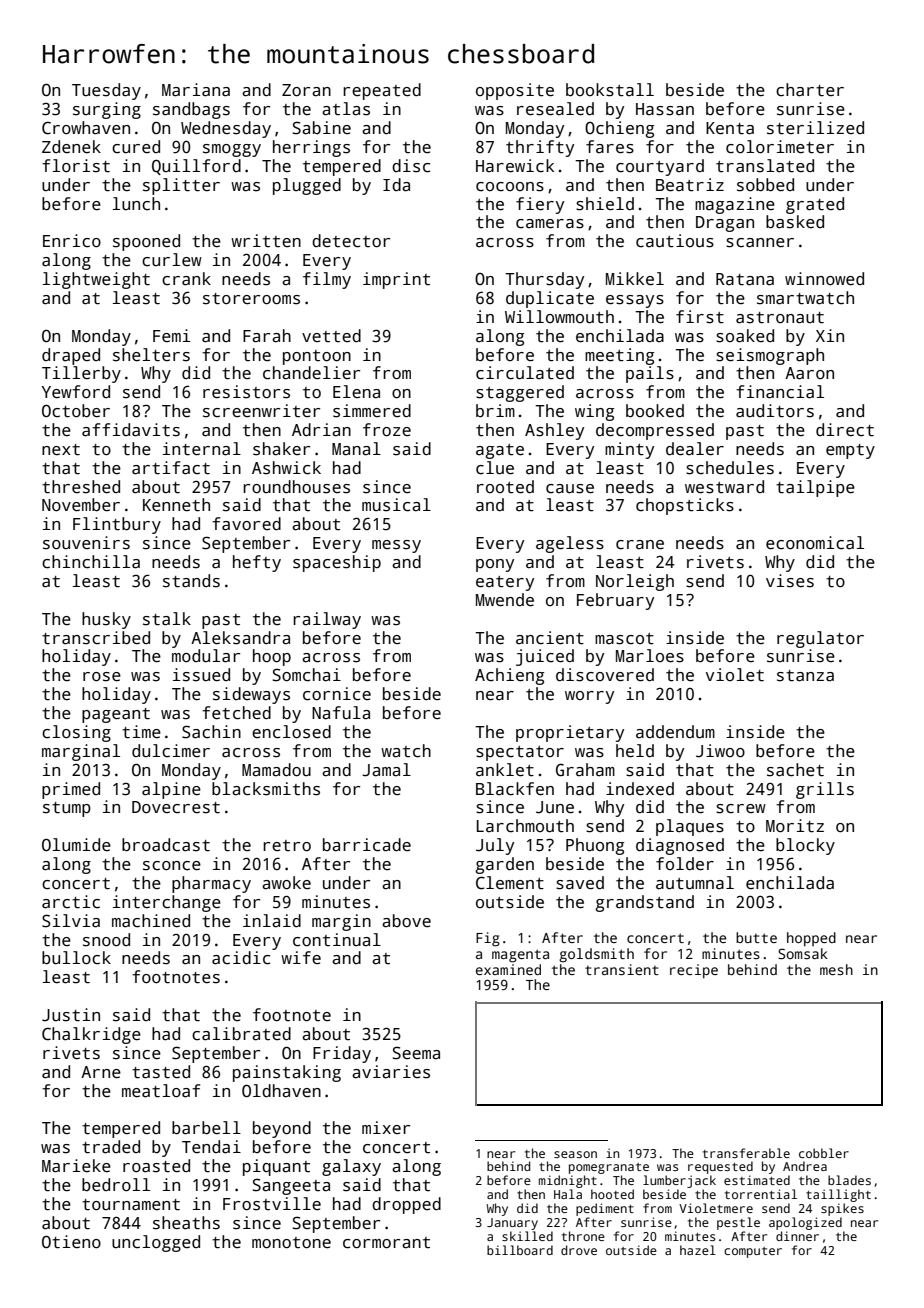  Describe the element at coordinates (71, 356) in the screenshot. I see `draped` at that location.
